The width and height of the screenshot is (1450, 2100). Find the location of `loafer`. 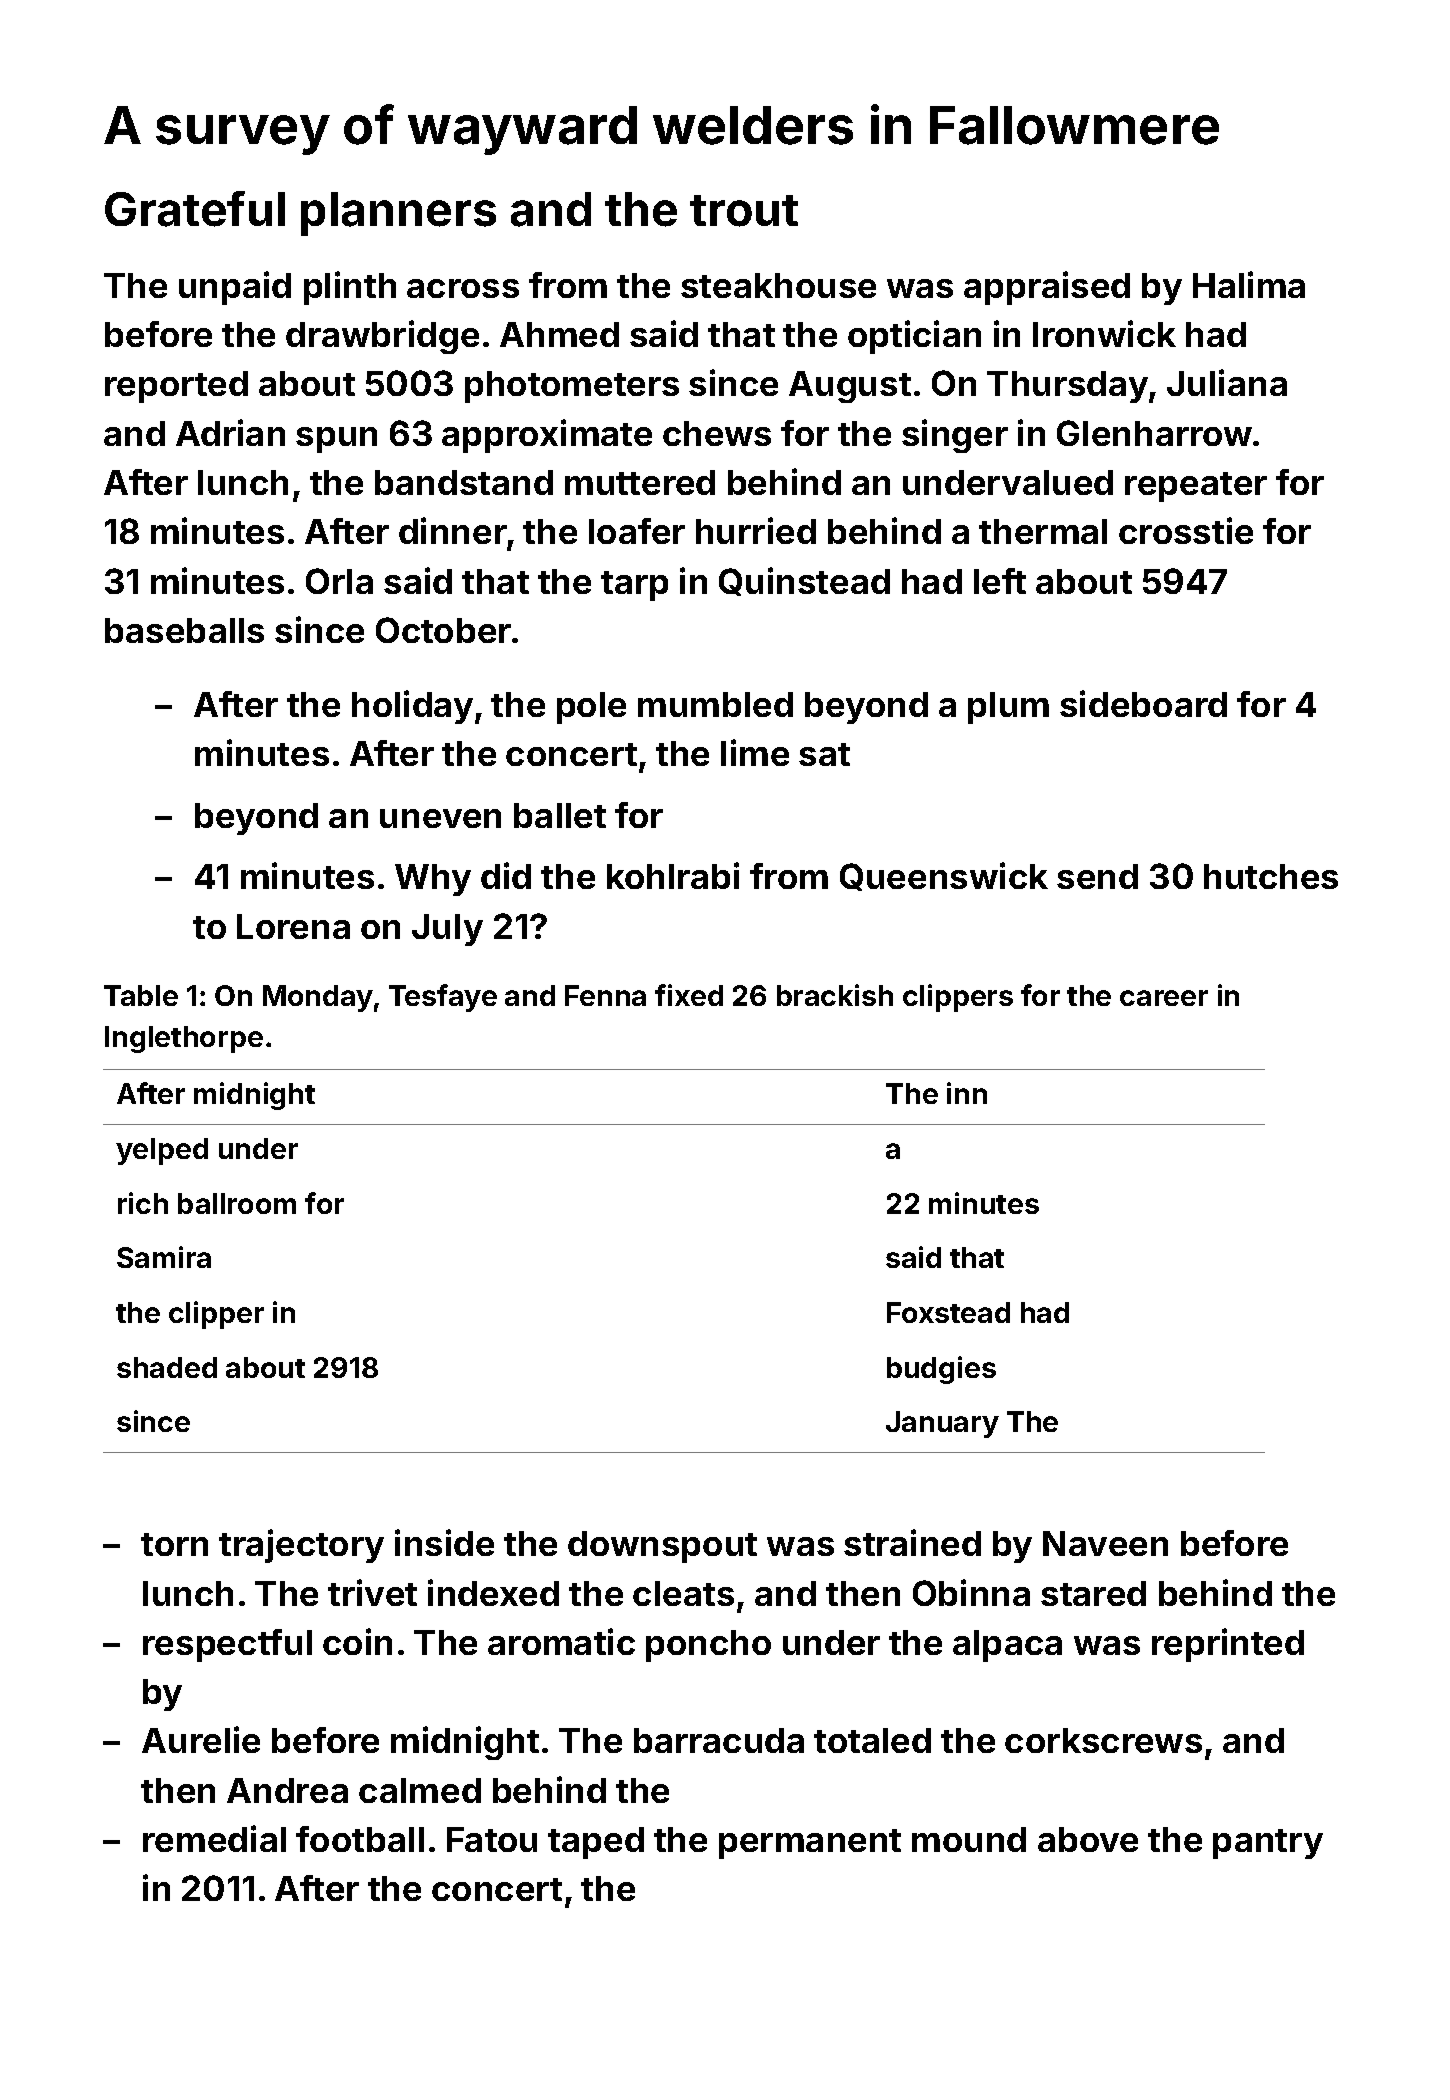

loafer is located at coordinates (637, 531).
